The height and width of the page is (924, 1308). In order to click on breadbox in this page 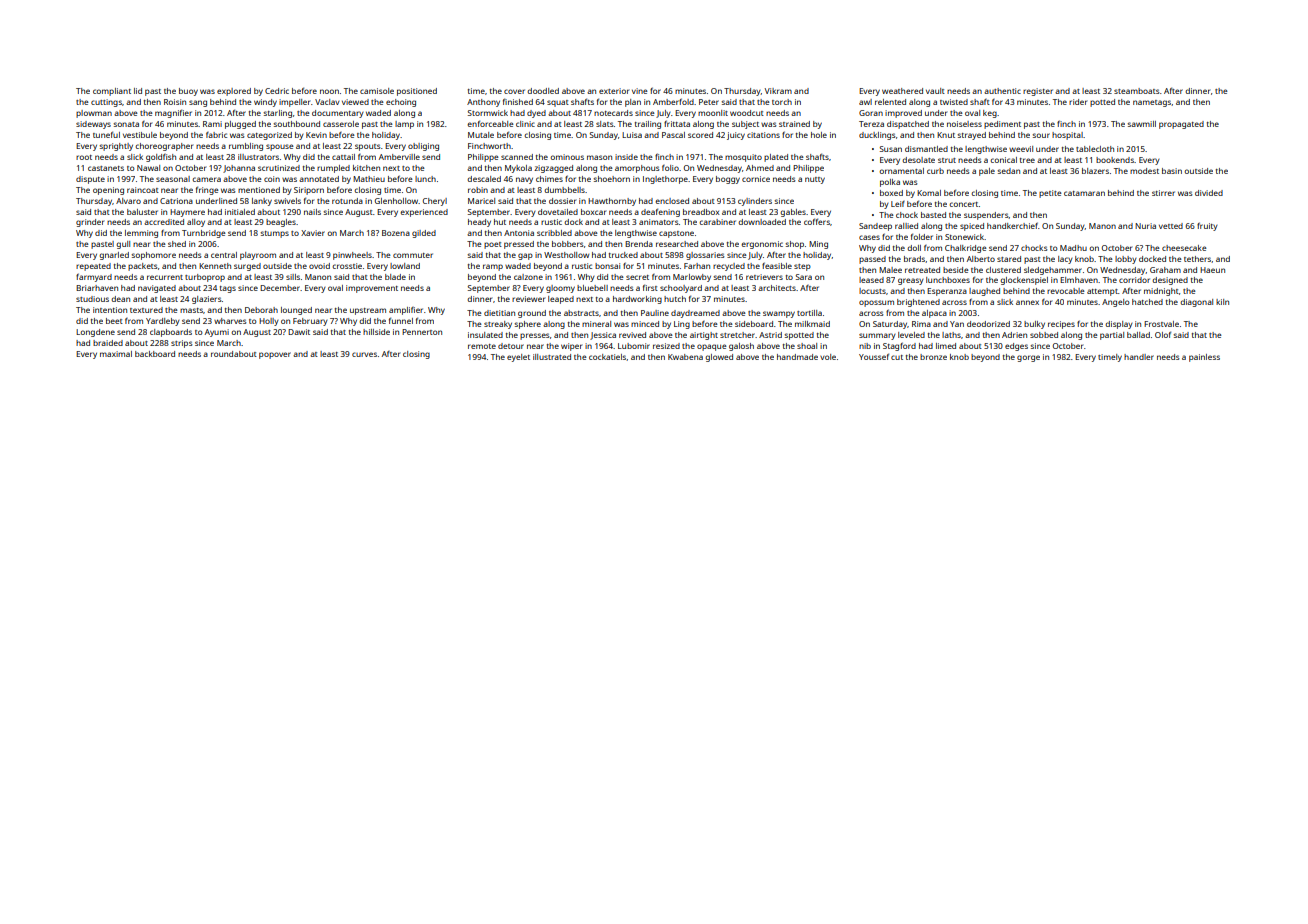, I will do `click(701, 212)`.
